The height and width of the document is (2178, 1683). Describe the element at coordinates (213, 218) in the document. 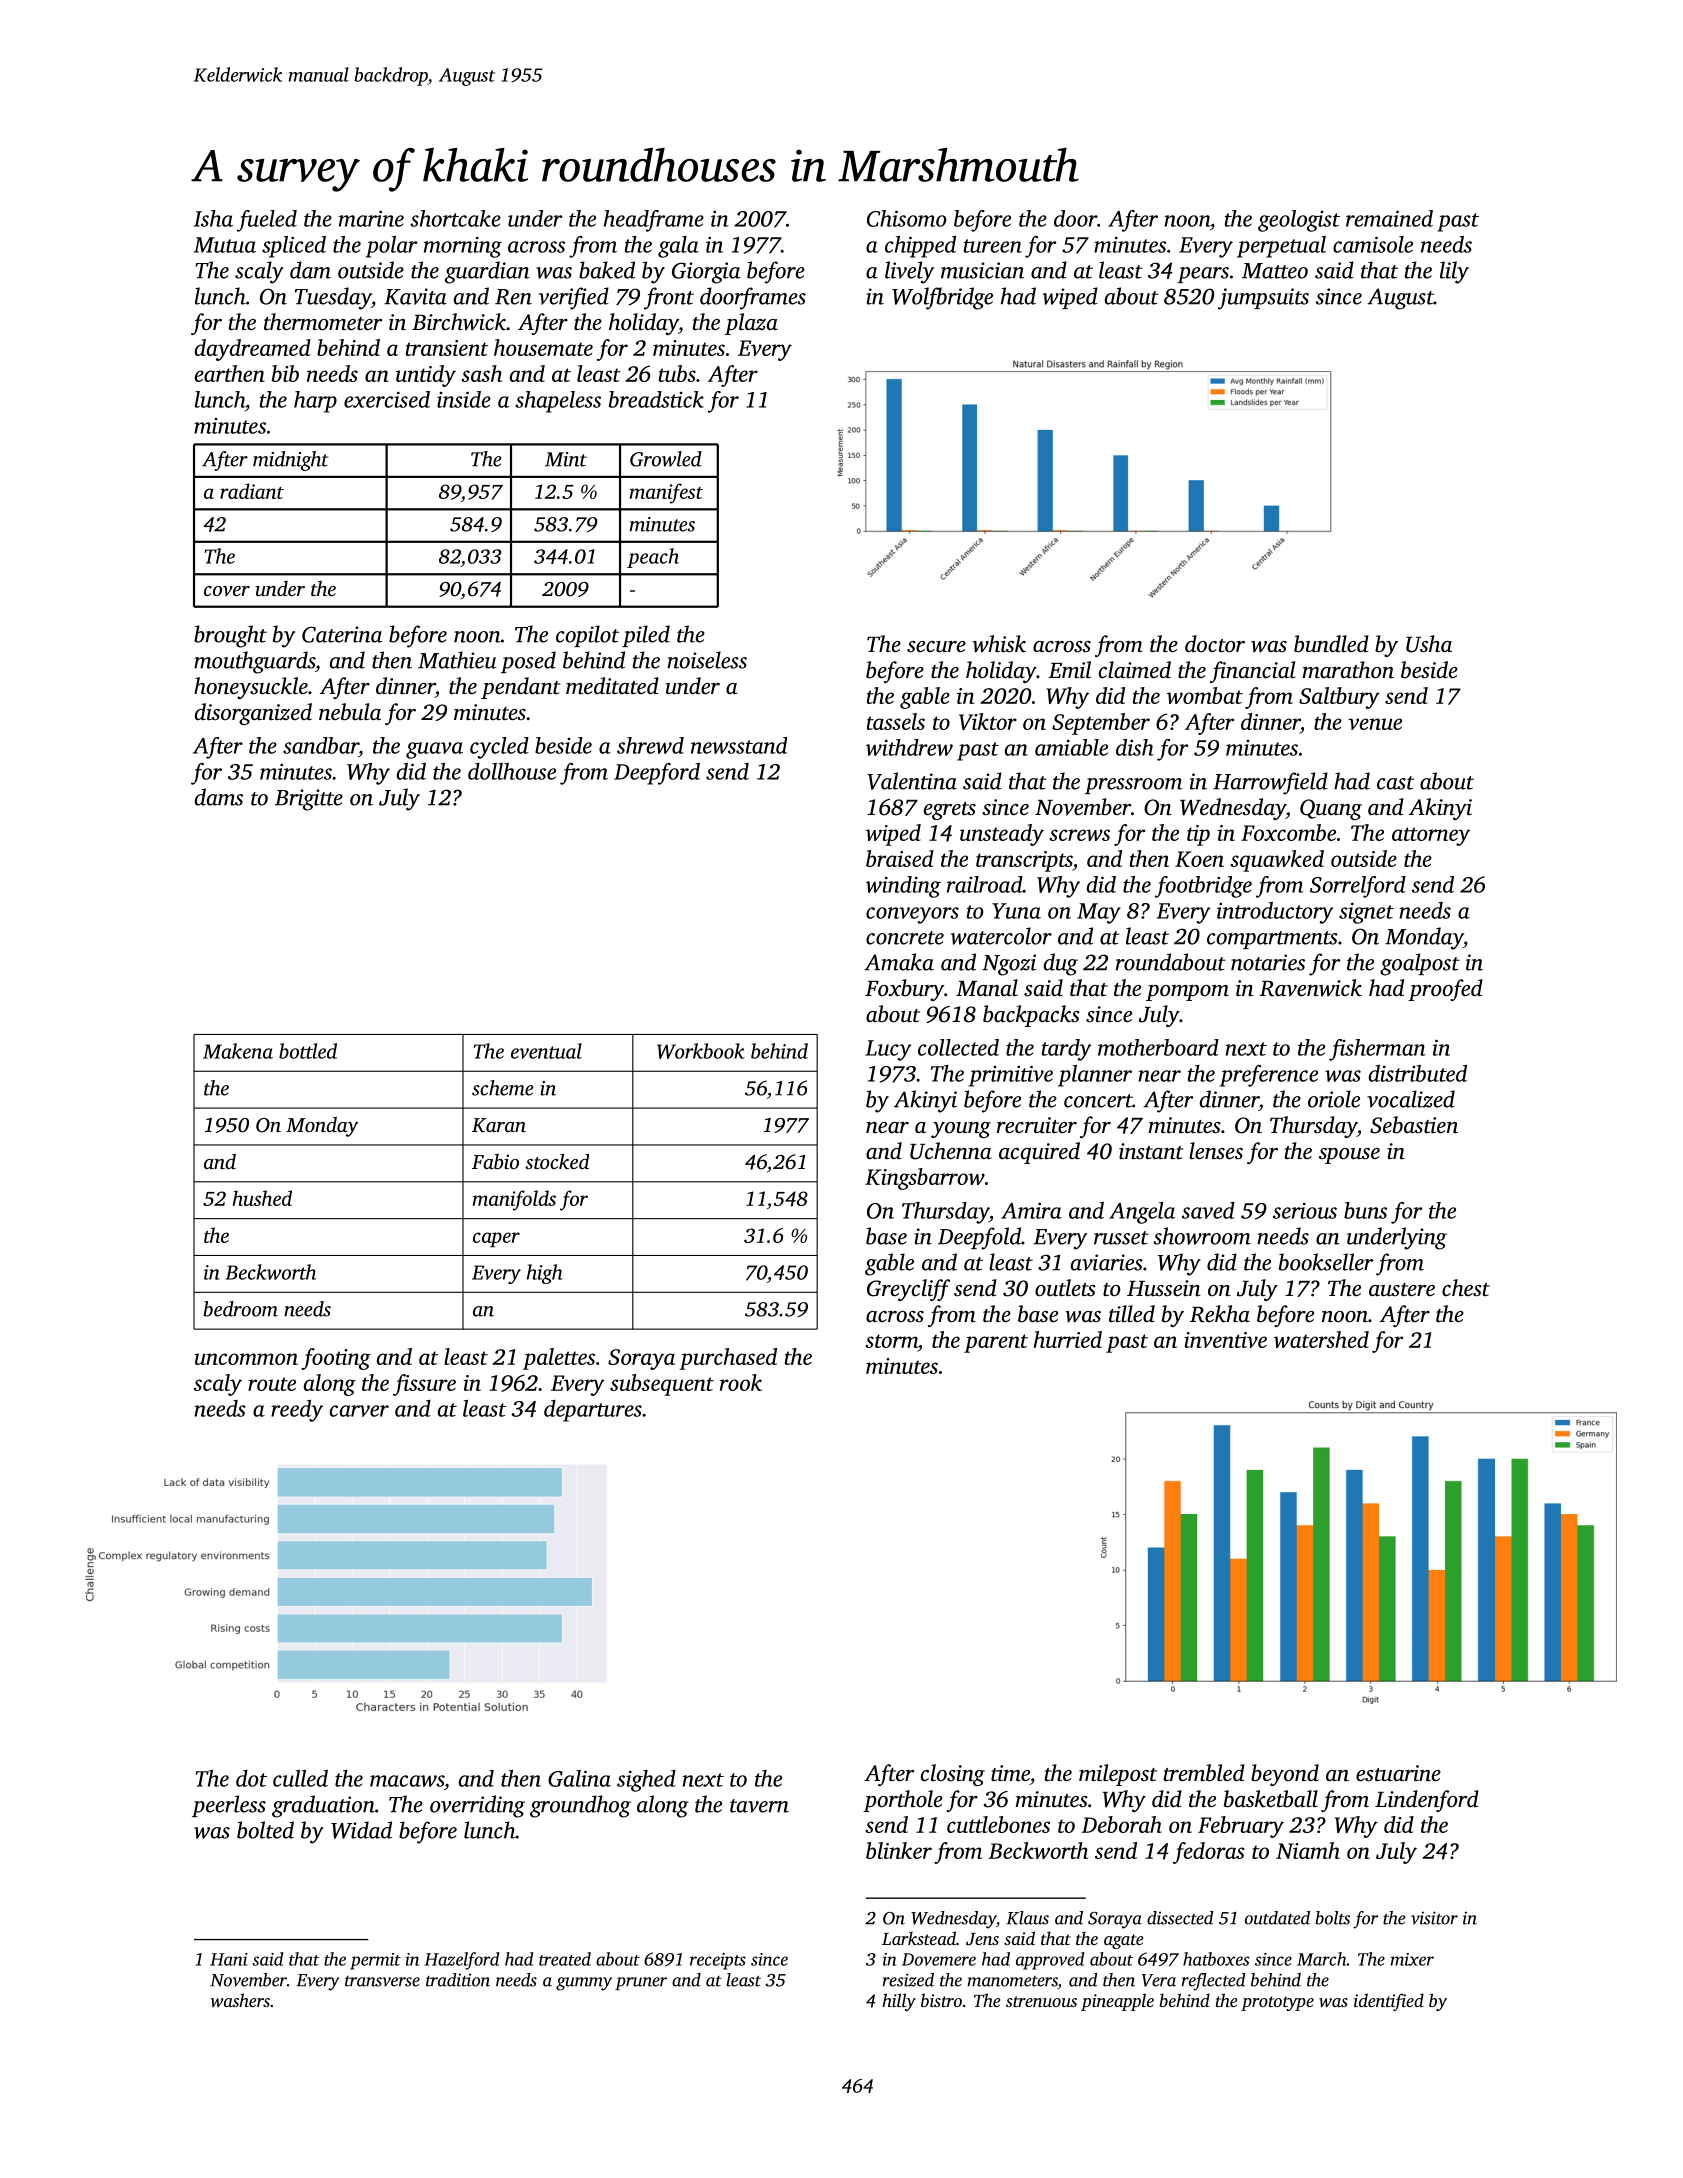

I see `Isha` at that location.
